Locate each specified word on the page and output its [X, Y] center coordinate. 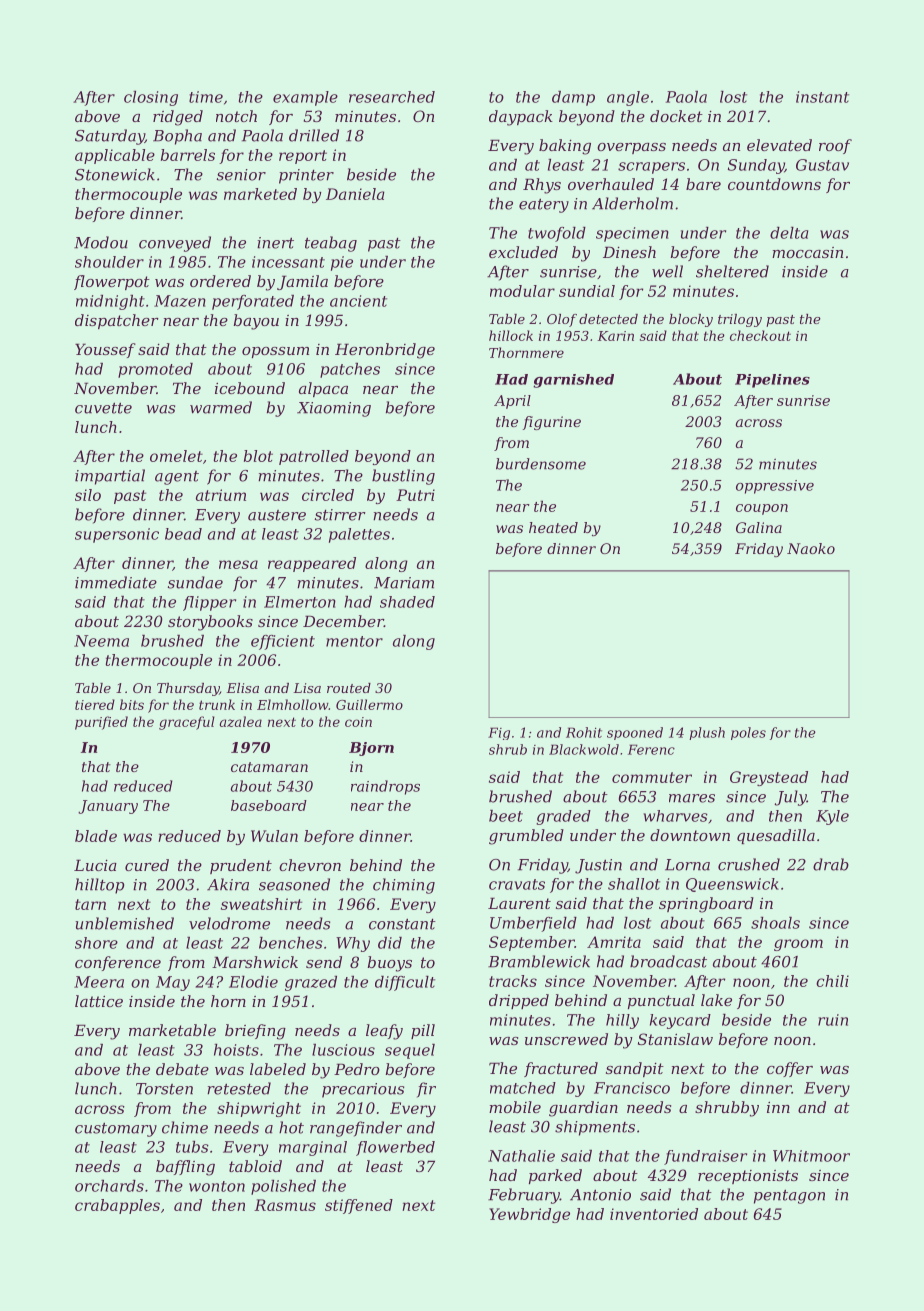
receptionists [748, 1177]
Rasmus [285, 1205]
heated [553, 527]
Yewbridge [529, 1215]
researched [392, 97]
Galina [759, 527]
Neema [101, 641]
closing [151, 98]
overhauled [611, 184]
